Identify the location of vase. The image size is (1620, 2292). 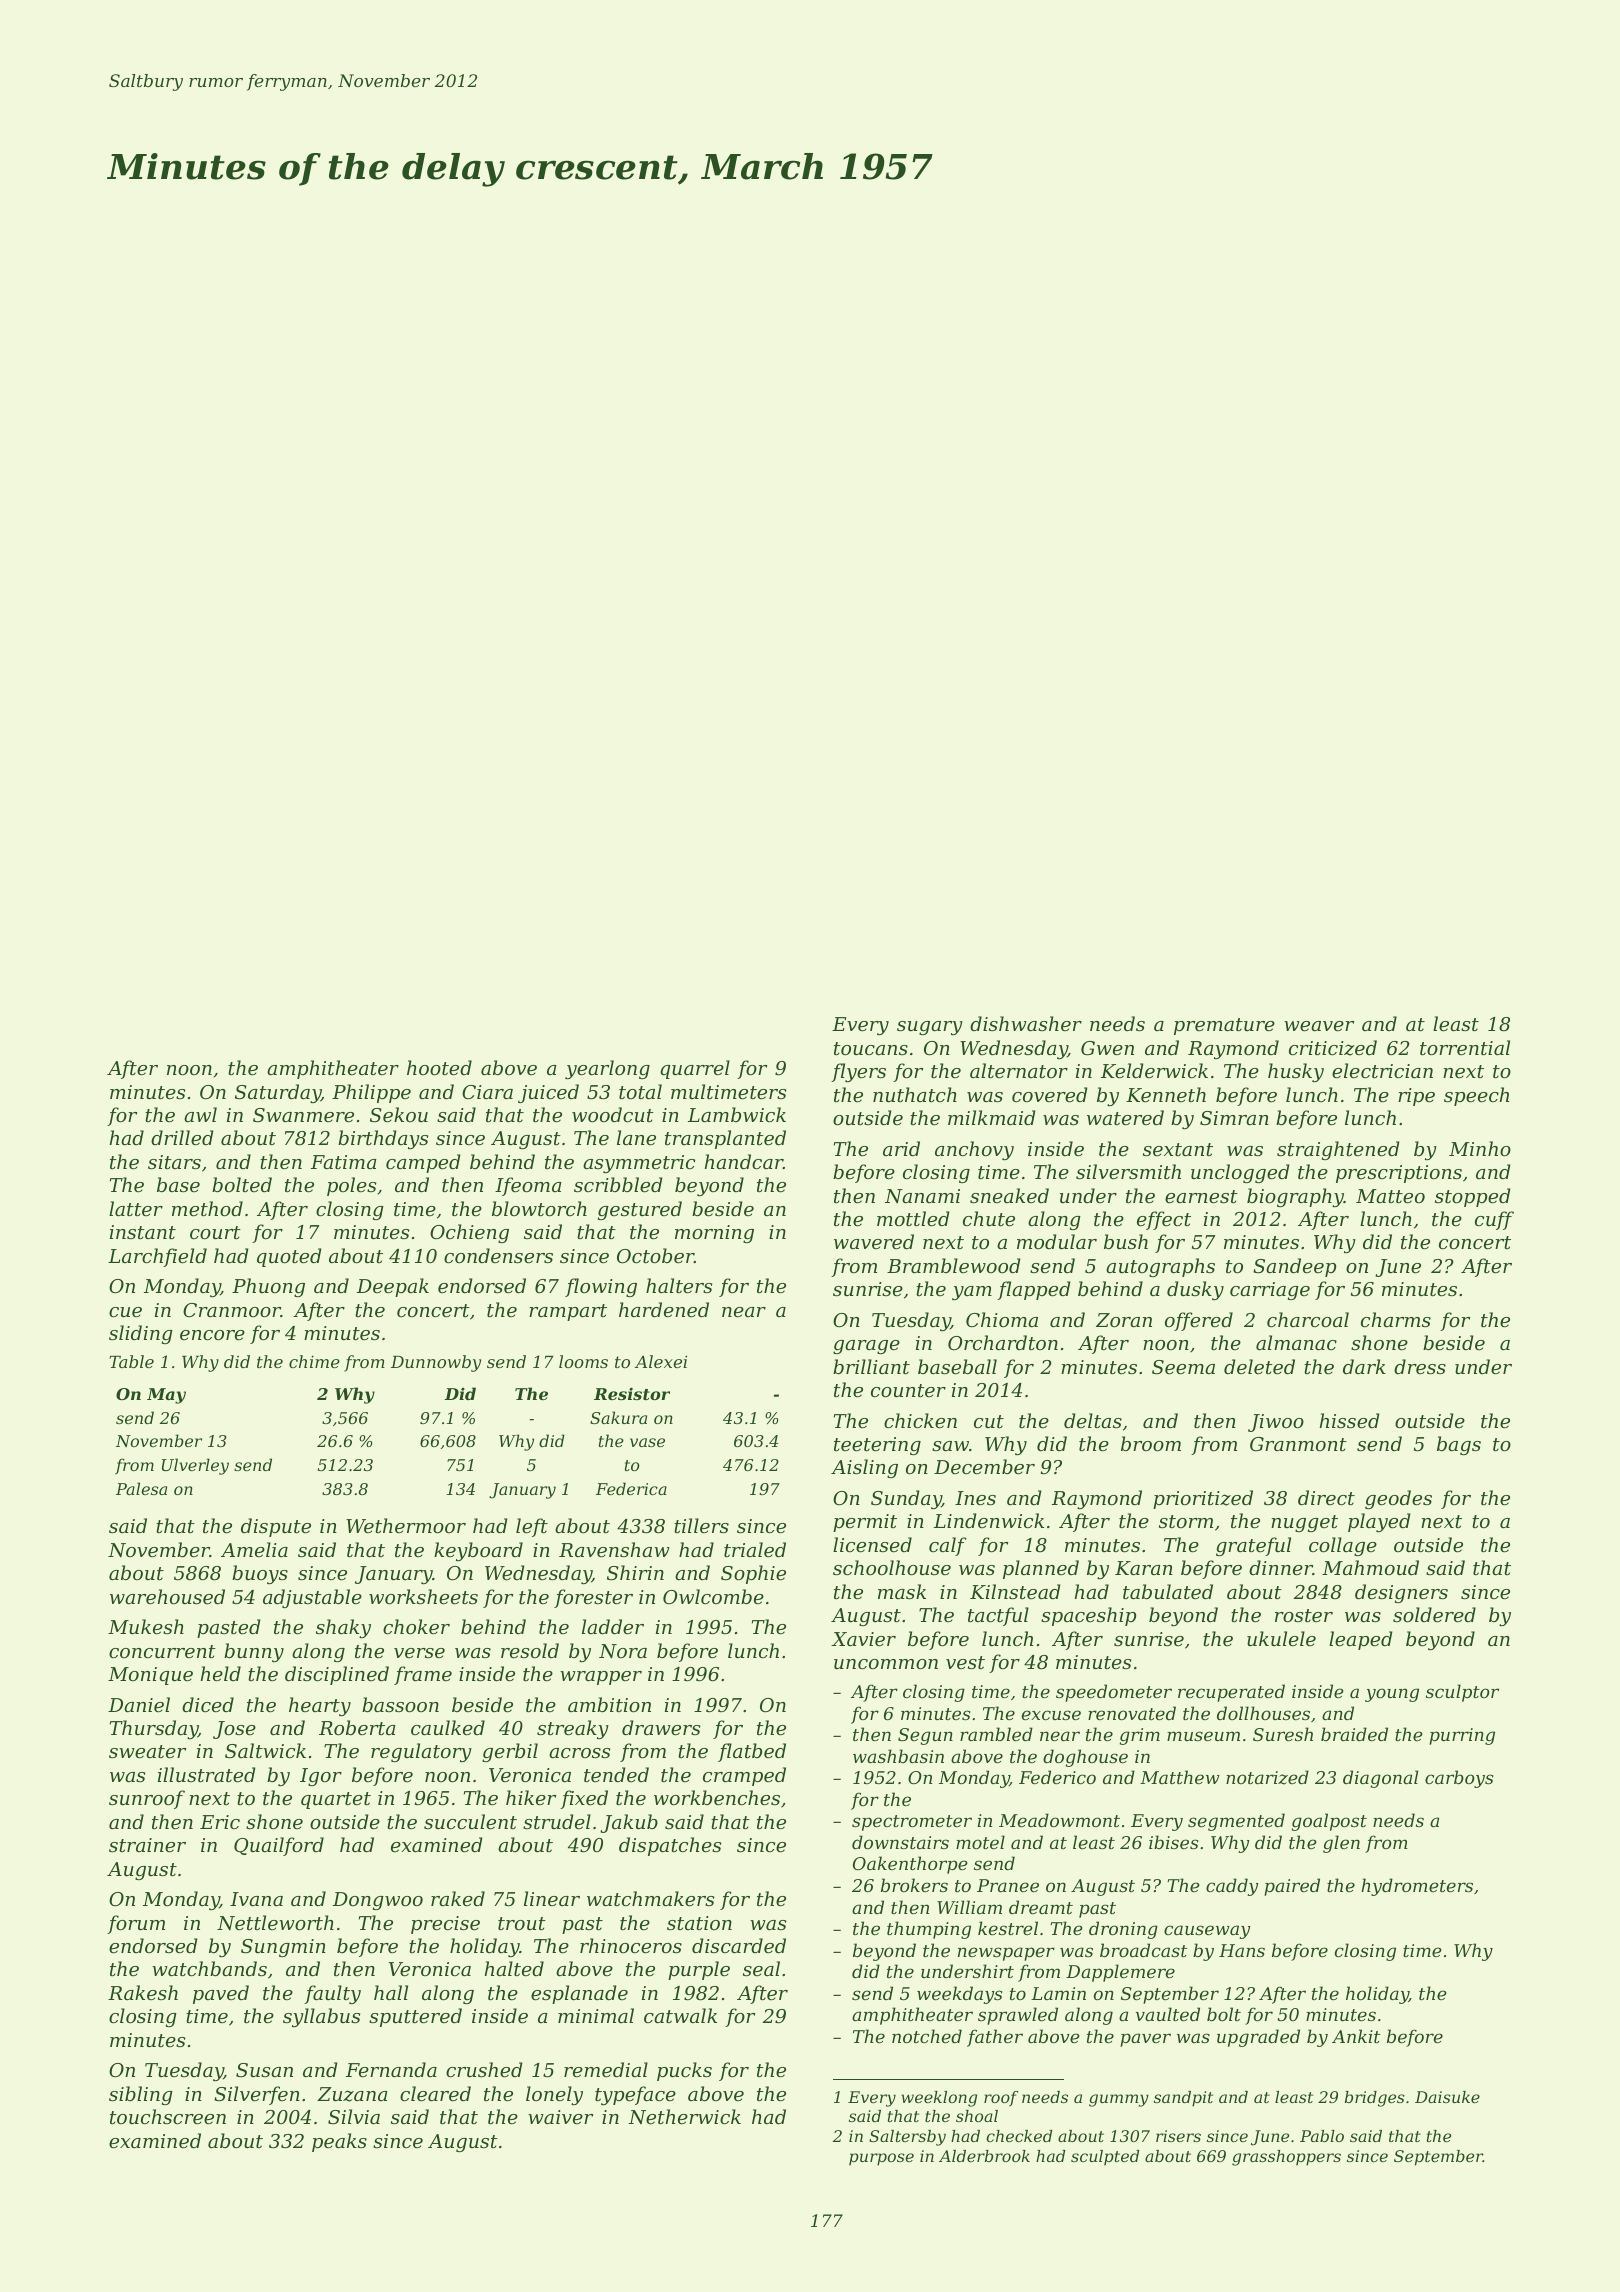
(647, 1442).
